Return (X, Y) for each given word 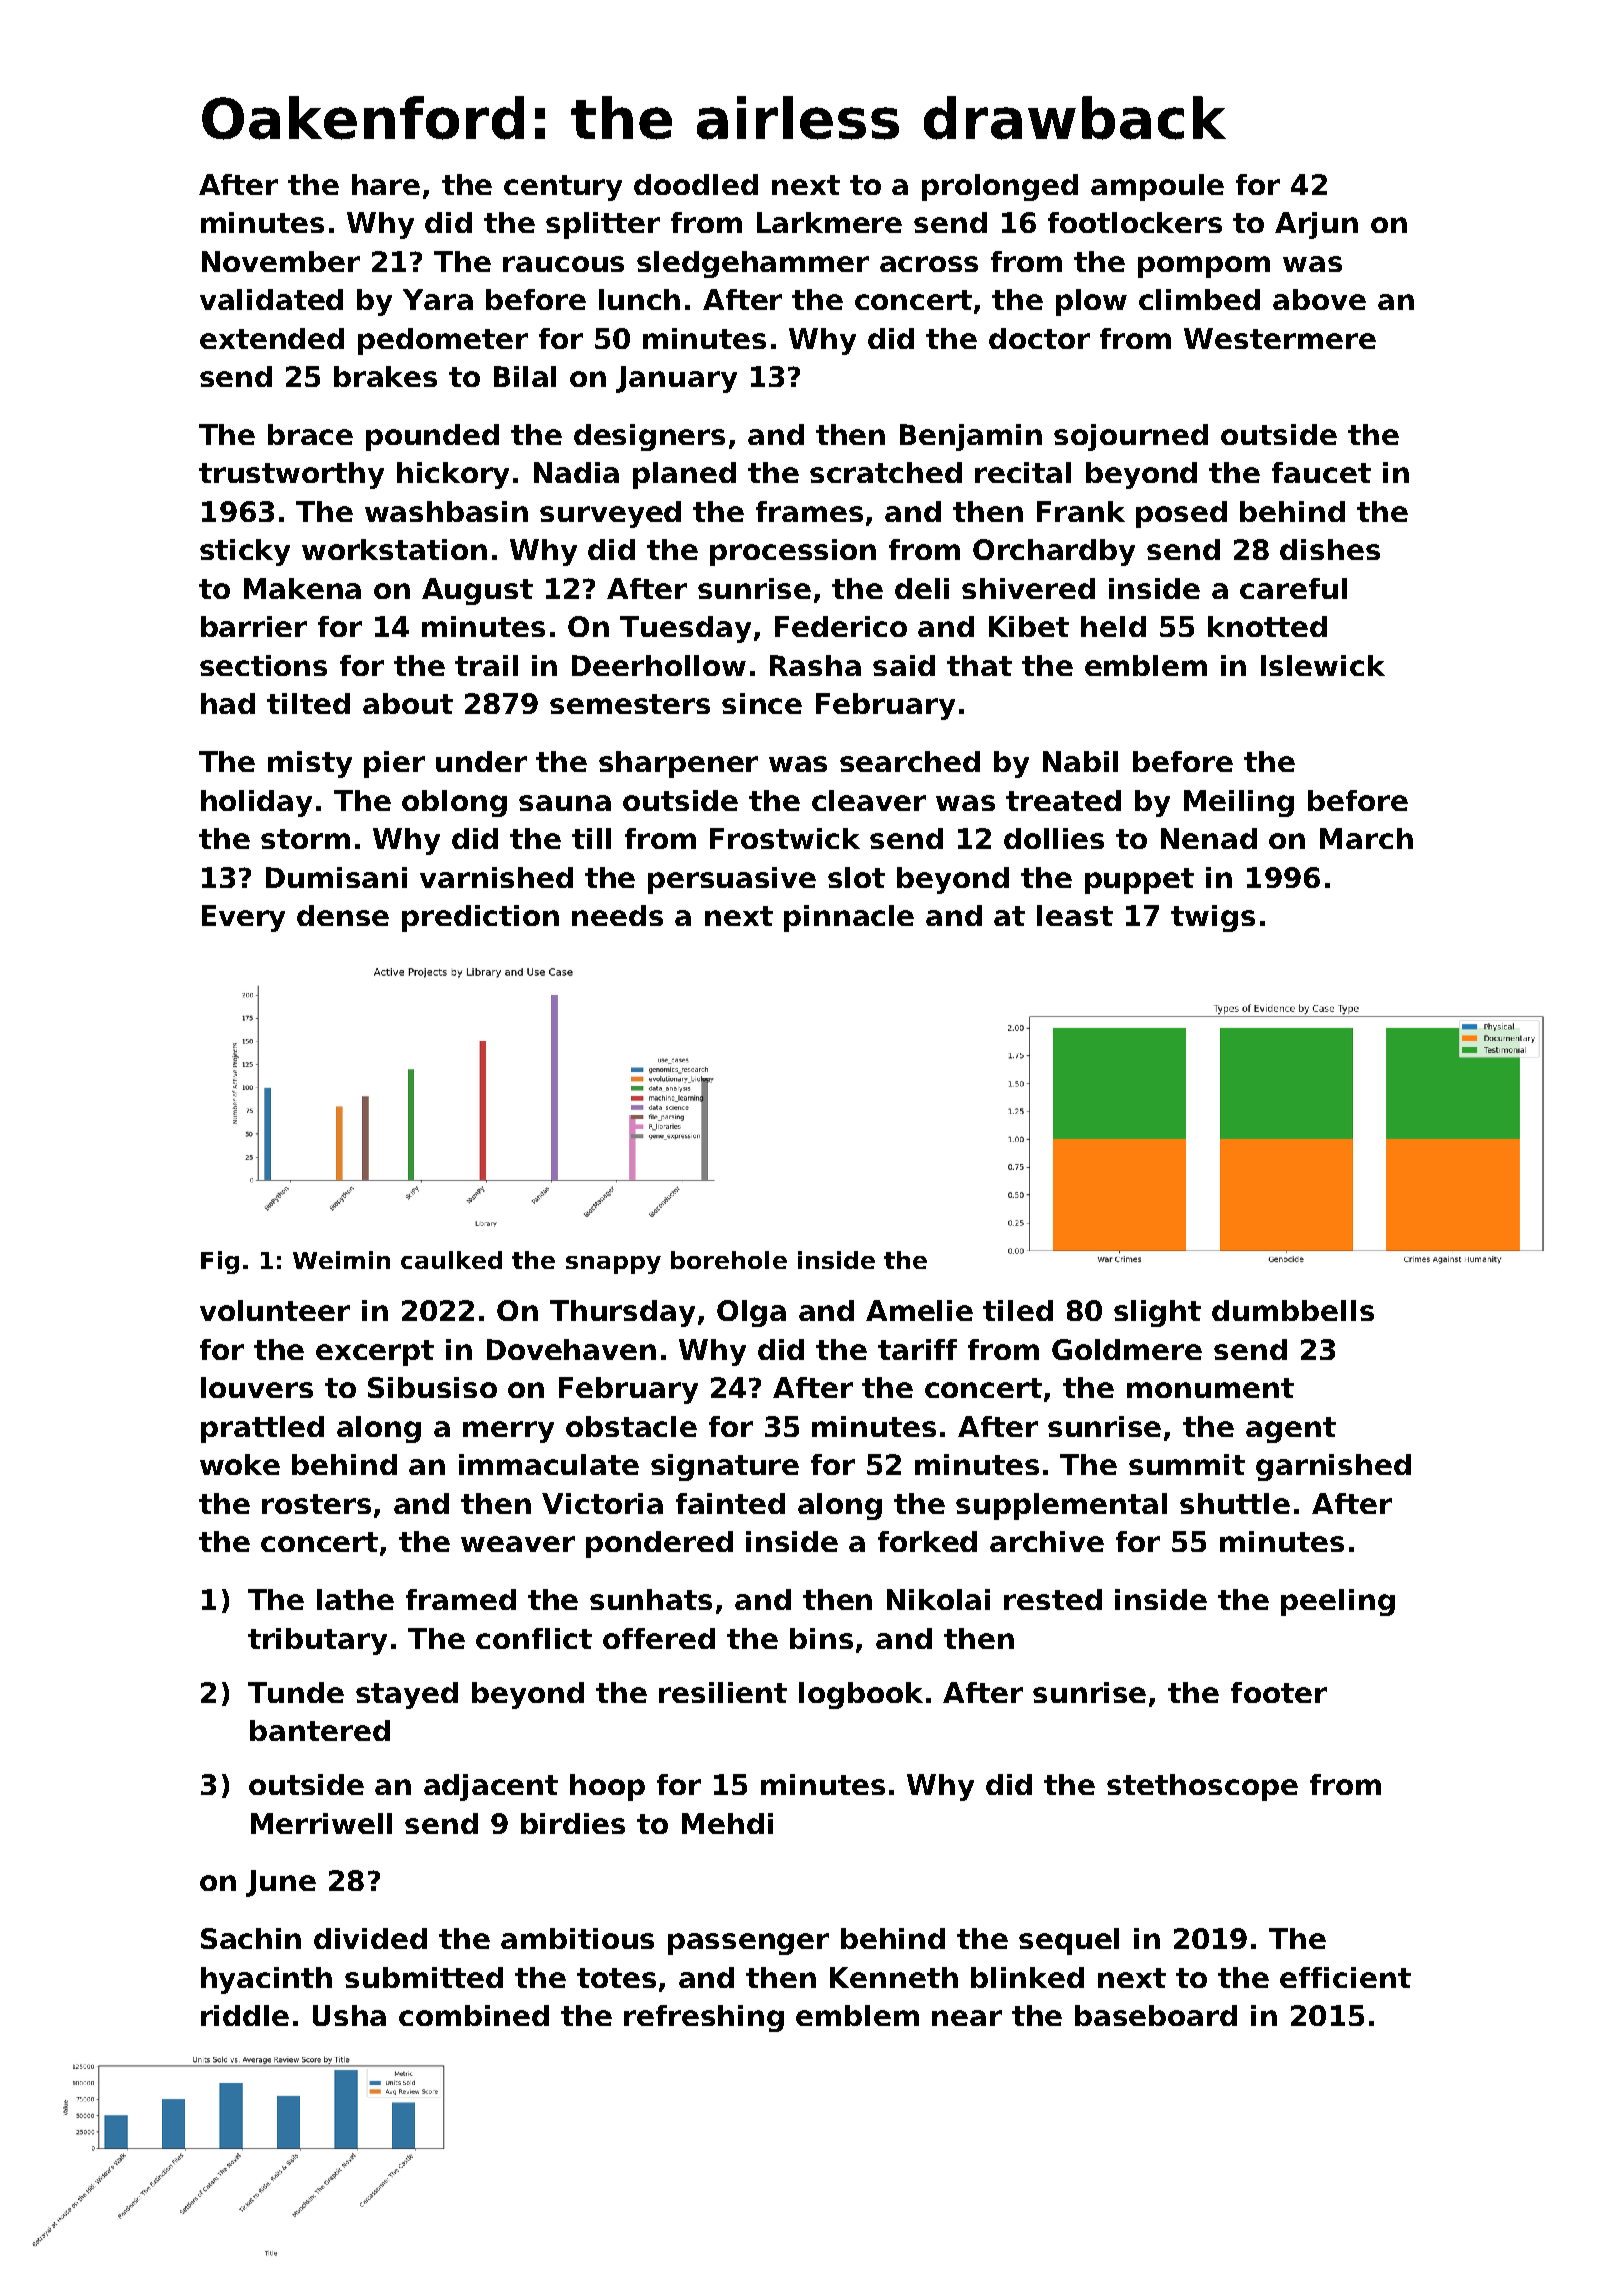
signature (725, 1467)
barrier (254, 626)
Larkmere (829, 222)
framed (461, 1599)
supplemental (1061, 1506)
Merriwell (321, 1823)
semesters (630, 704)
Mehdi (727, 1823)
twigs (1213, 918)
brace (310, 434)
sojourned (1131, 437)
